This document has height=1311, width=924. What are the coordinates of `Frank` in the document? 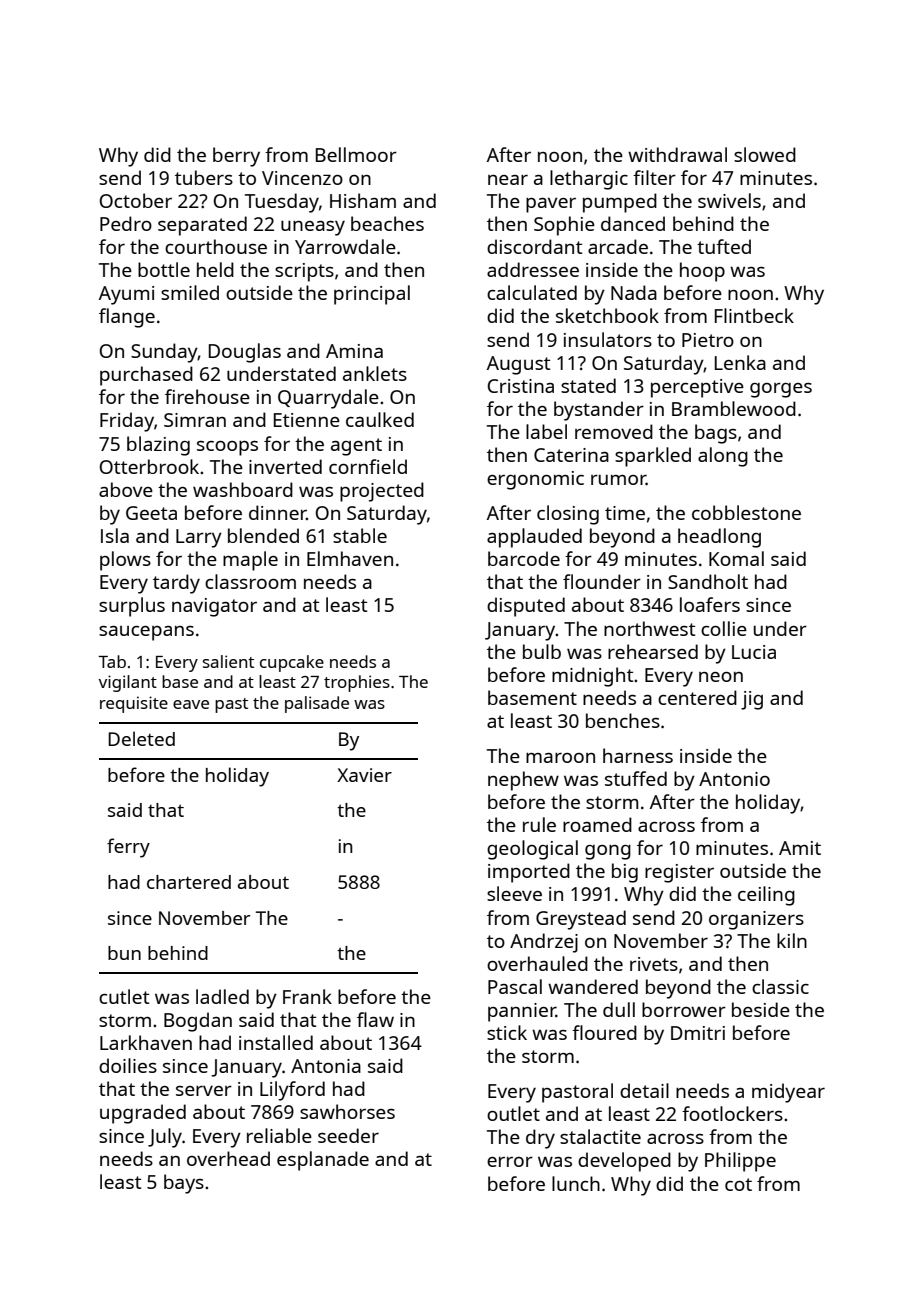 It's located at (307, 996).
